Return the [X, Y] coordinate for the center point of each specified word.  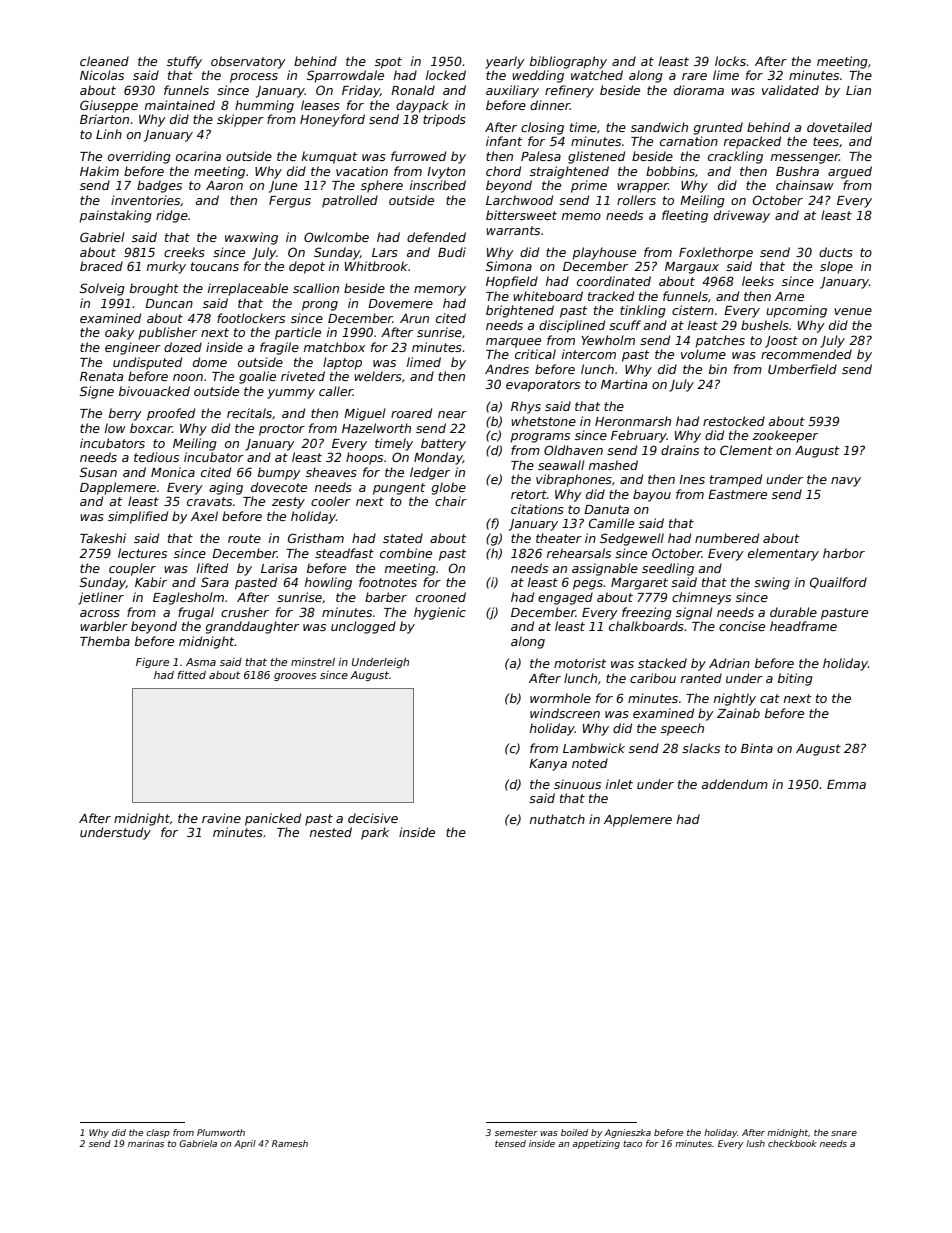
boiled [574, 1132]
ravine [221, 818]
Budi [452, 252]
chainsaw [805, 185]
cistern [693, 310]
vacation [362, 171]
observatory [248, 62]
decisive [373, 818]
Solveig [102, 289]
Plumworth [221, 1132]
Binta [757, 748]
